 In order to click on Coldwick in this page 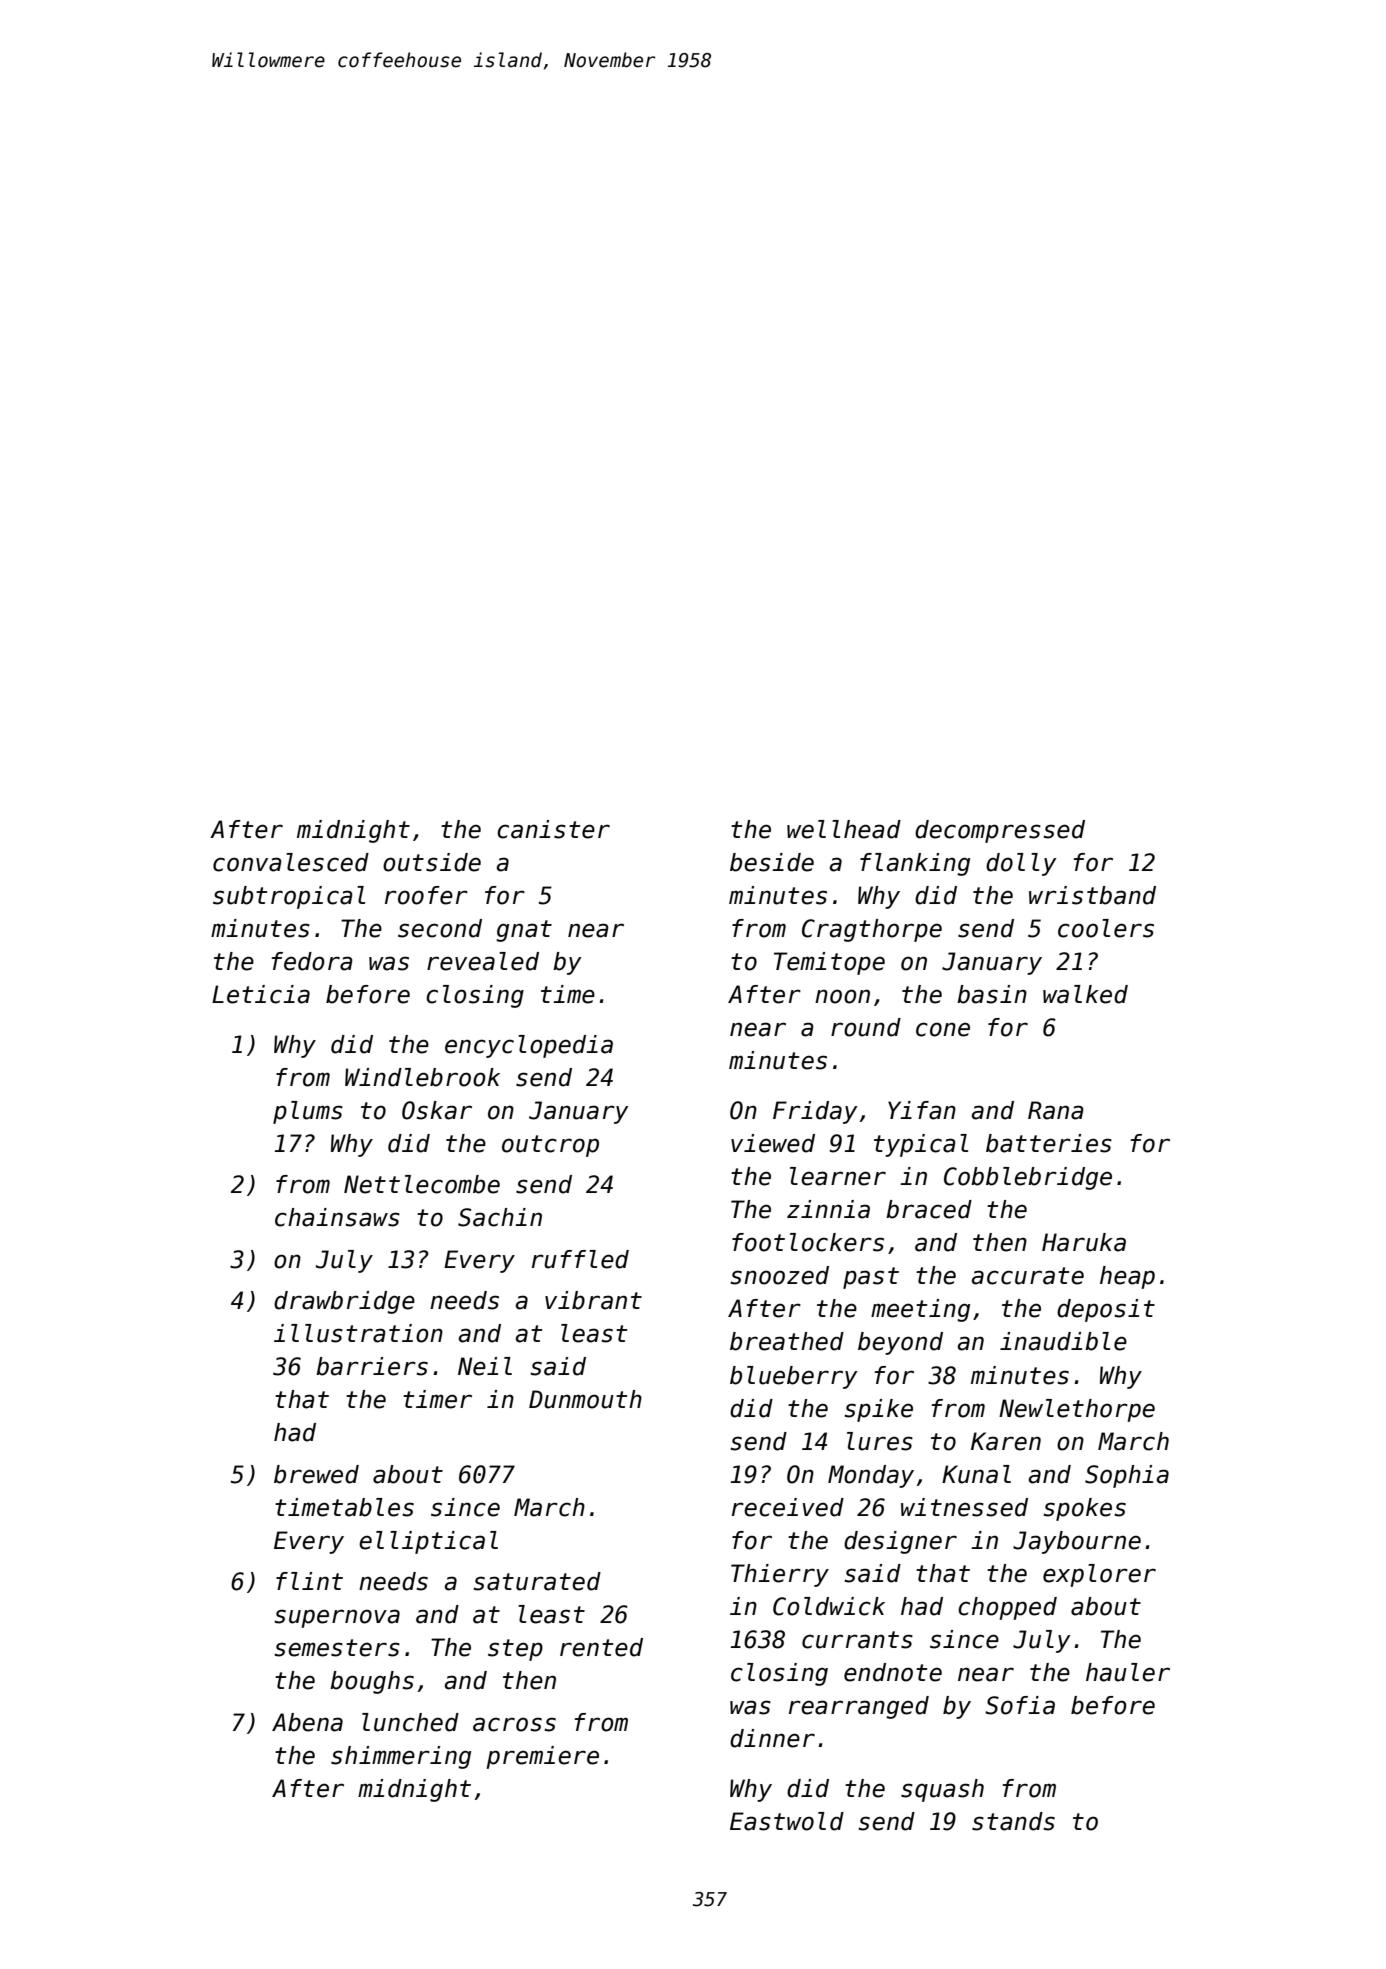, I will do `click(829, 1606)`.
